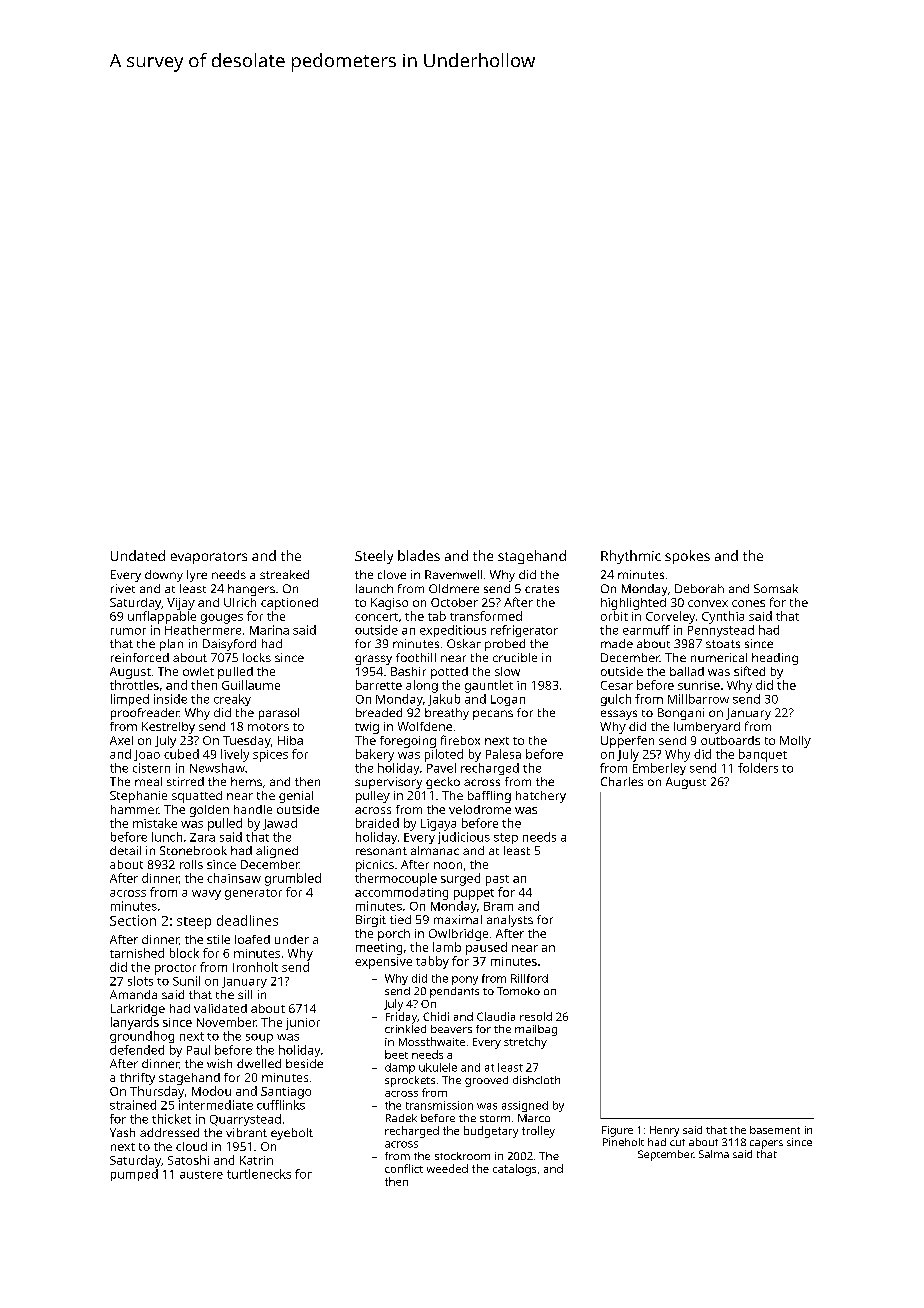 The image size is (924, 1308). What do you see at coordinates (687, 557) in the page?
I see `spokes` at bounding box center [687, 557].
